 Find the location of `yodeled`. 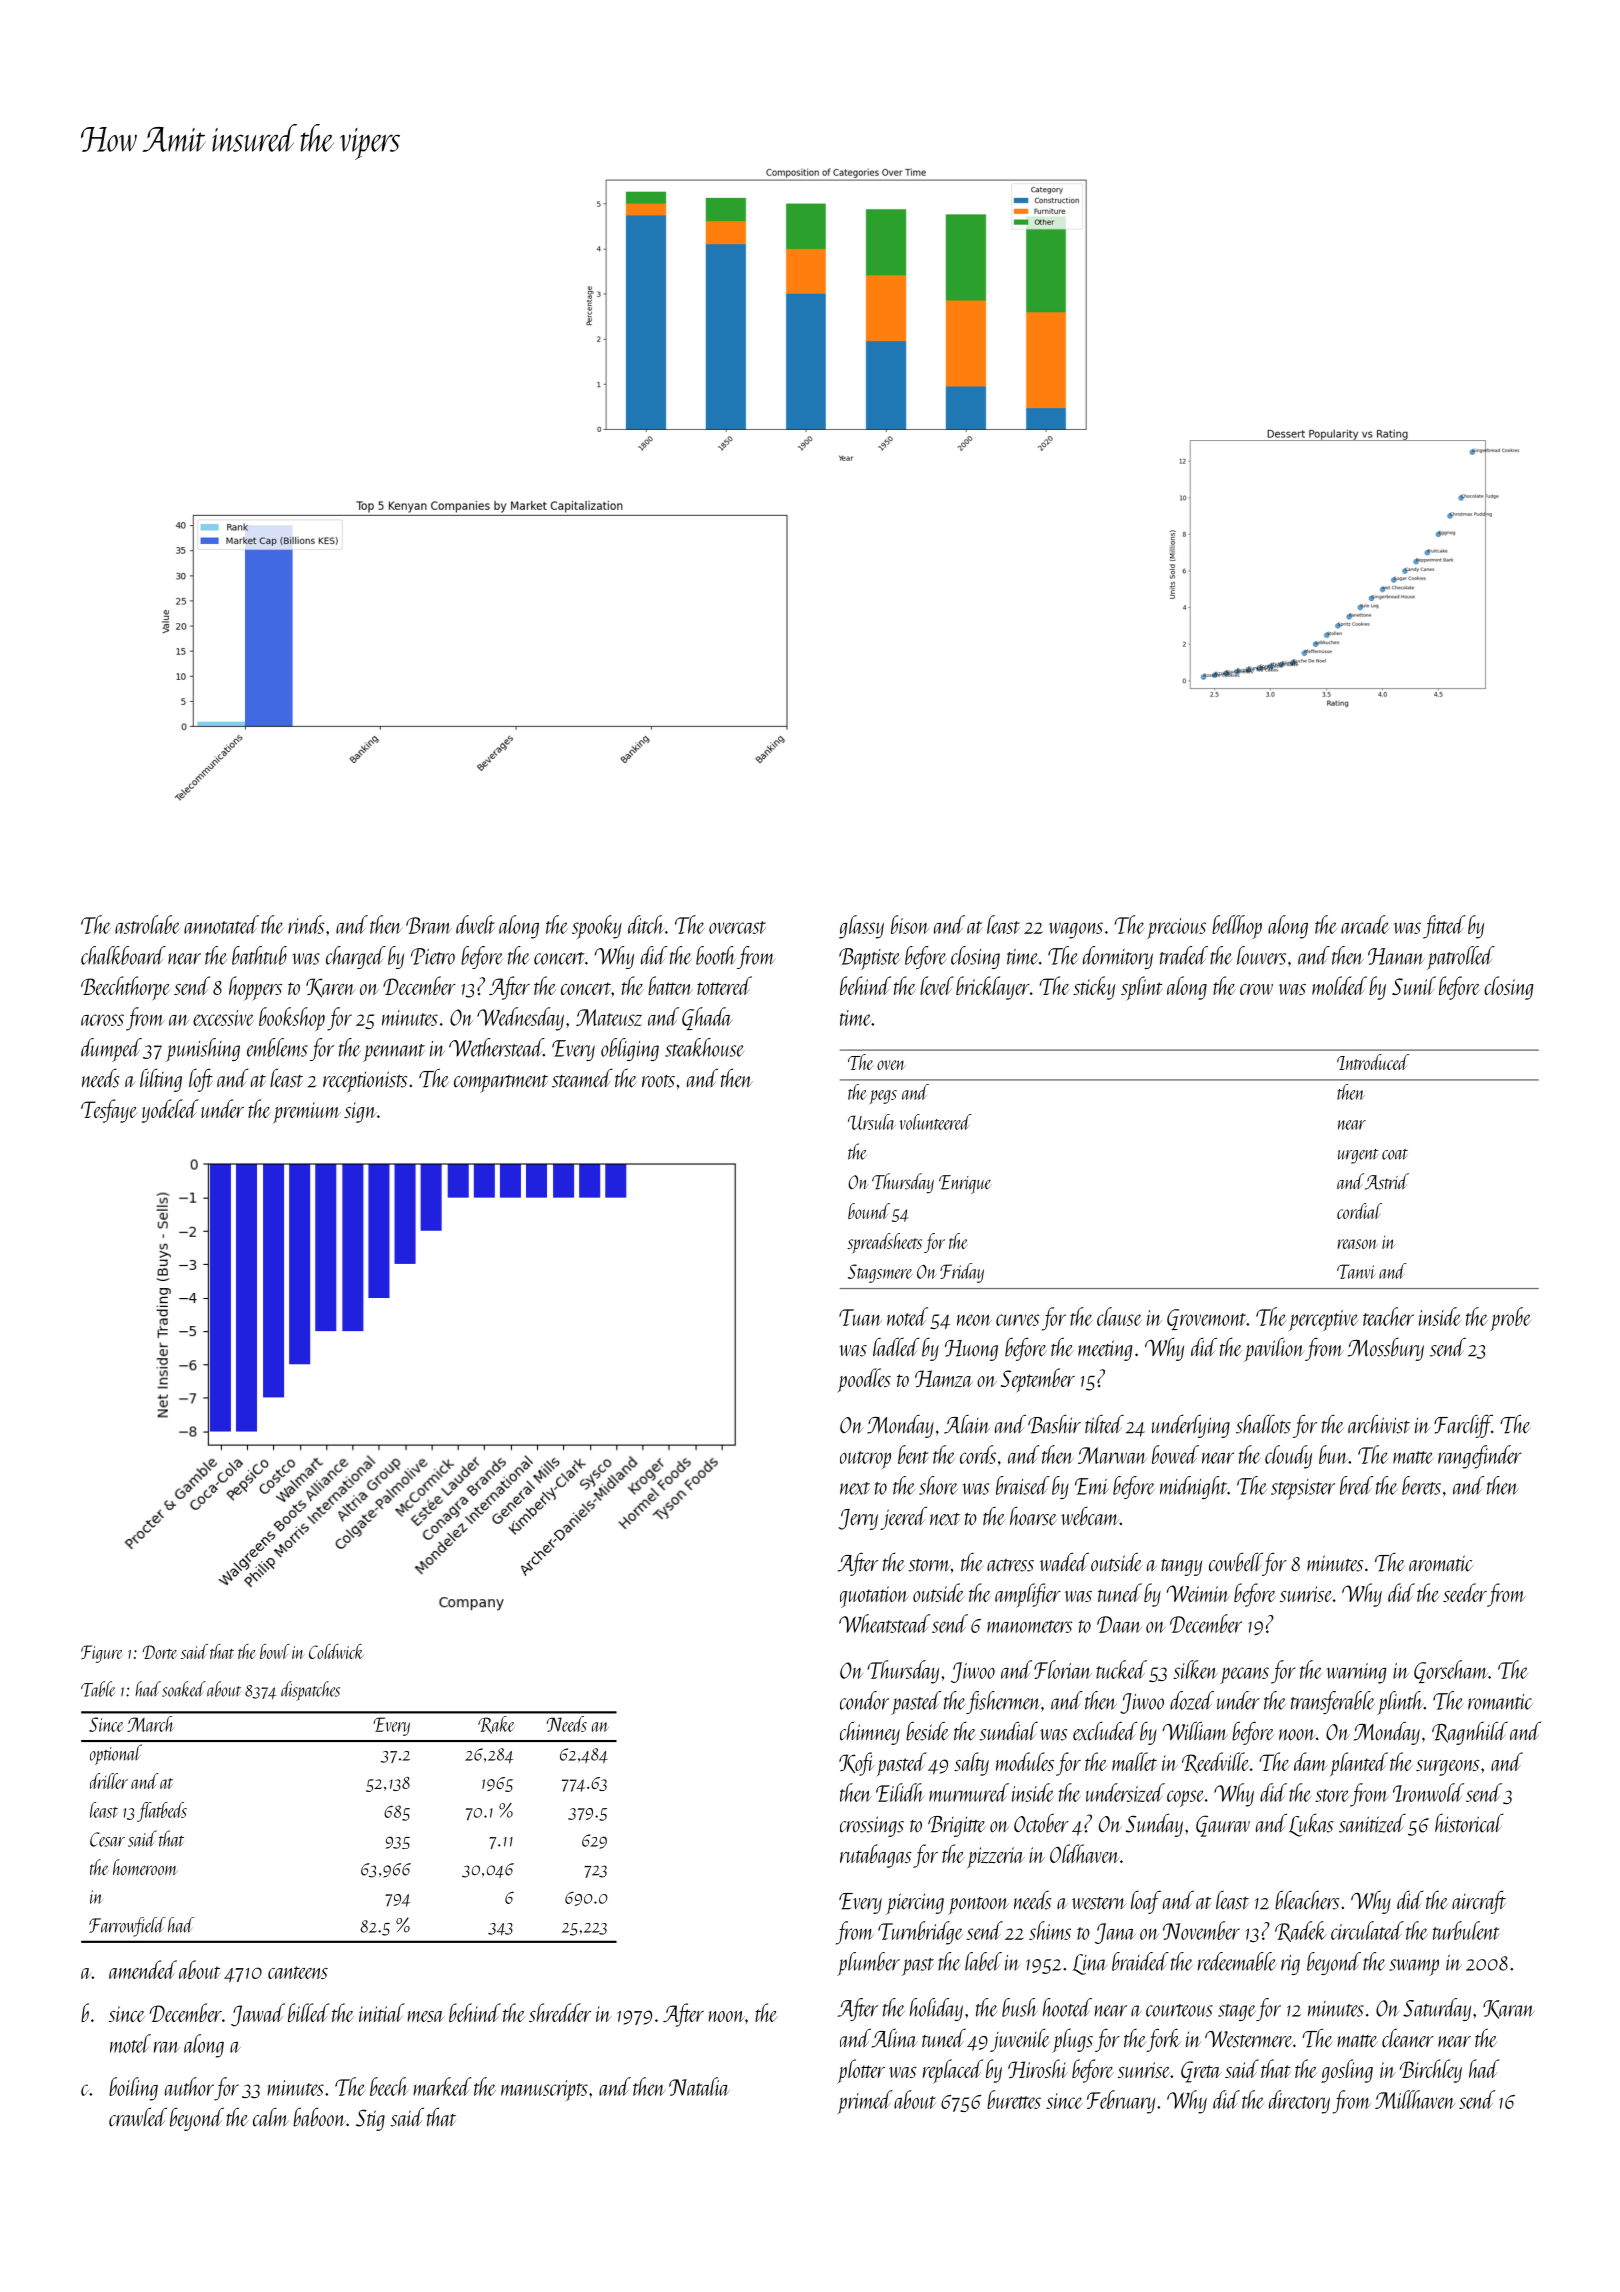

yodeled is located at coordinates (170, 1111).
